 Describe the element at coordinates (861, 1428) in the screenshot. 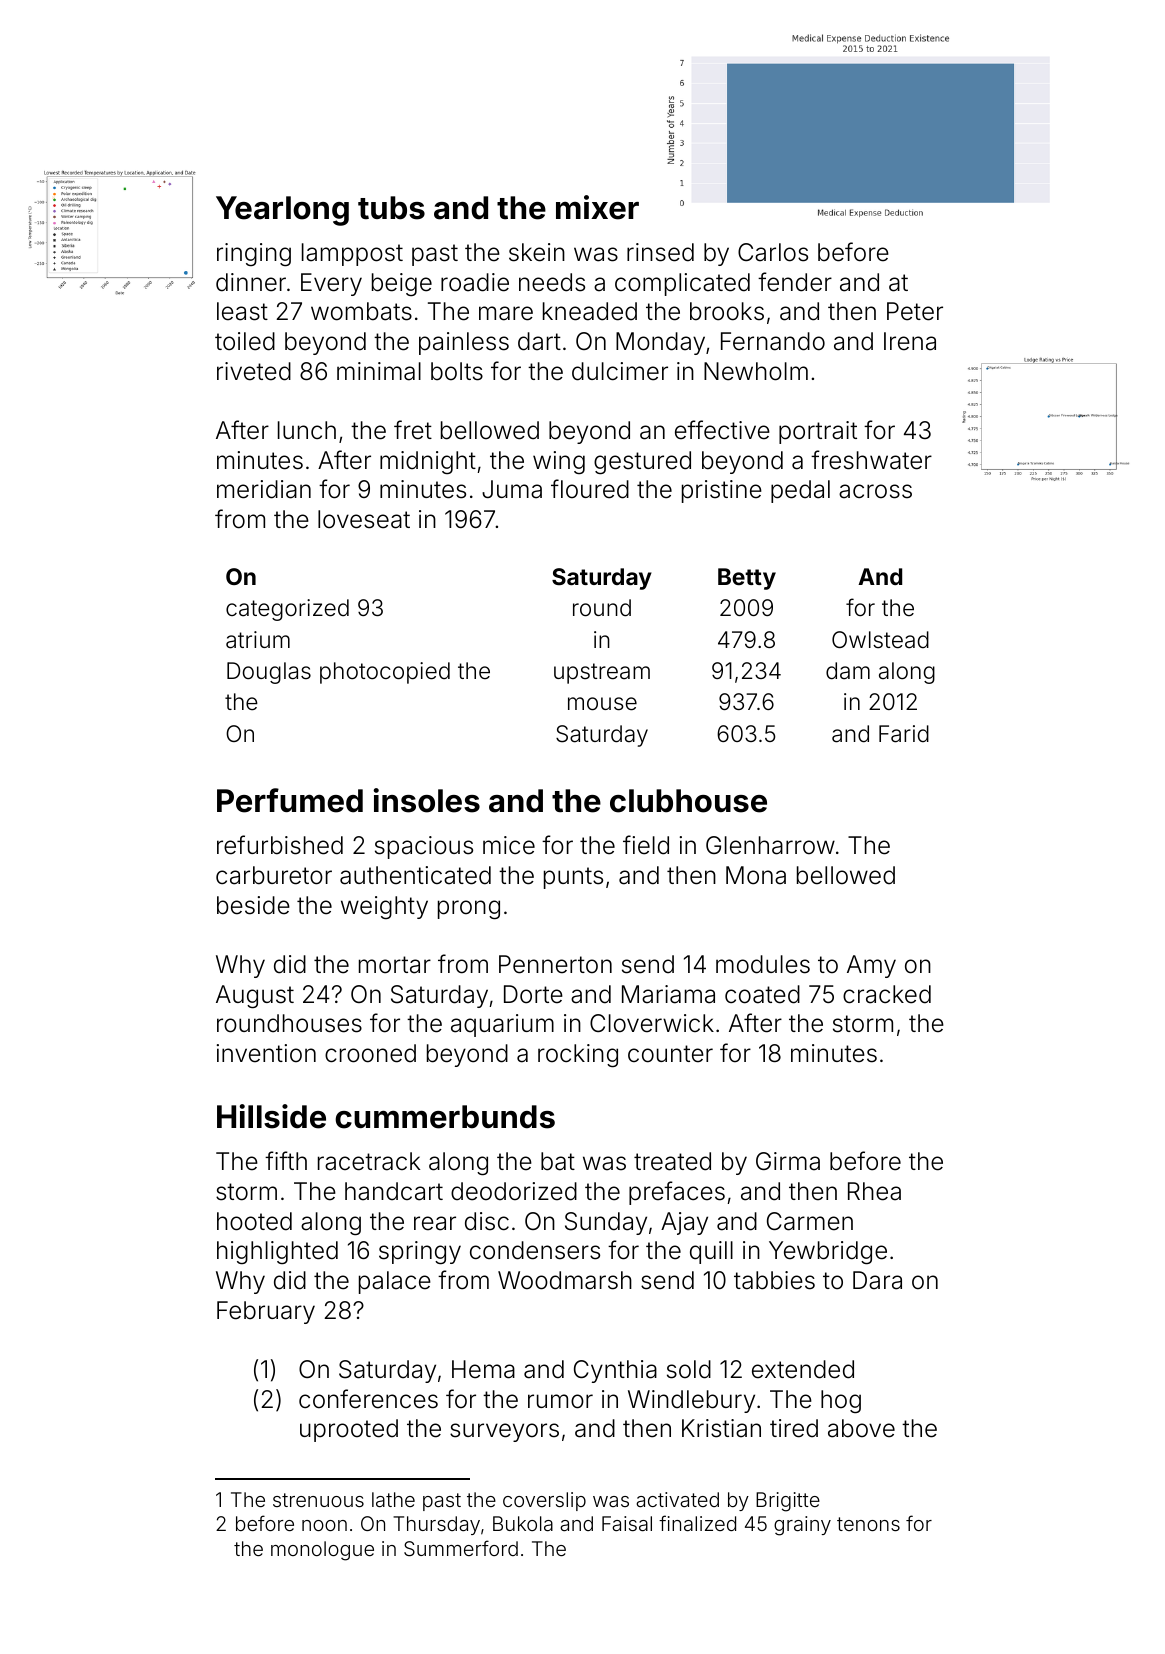

I see `above` at that location.
